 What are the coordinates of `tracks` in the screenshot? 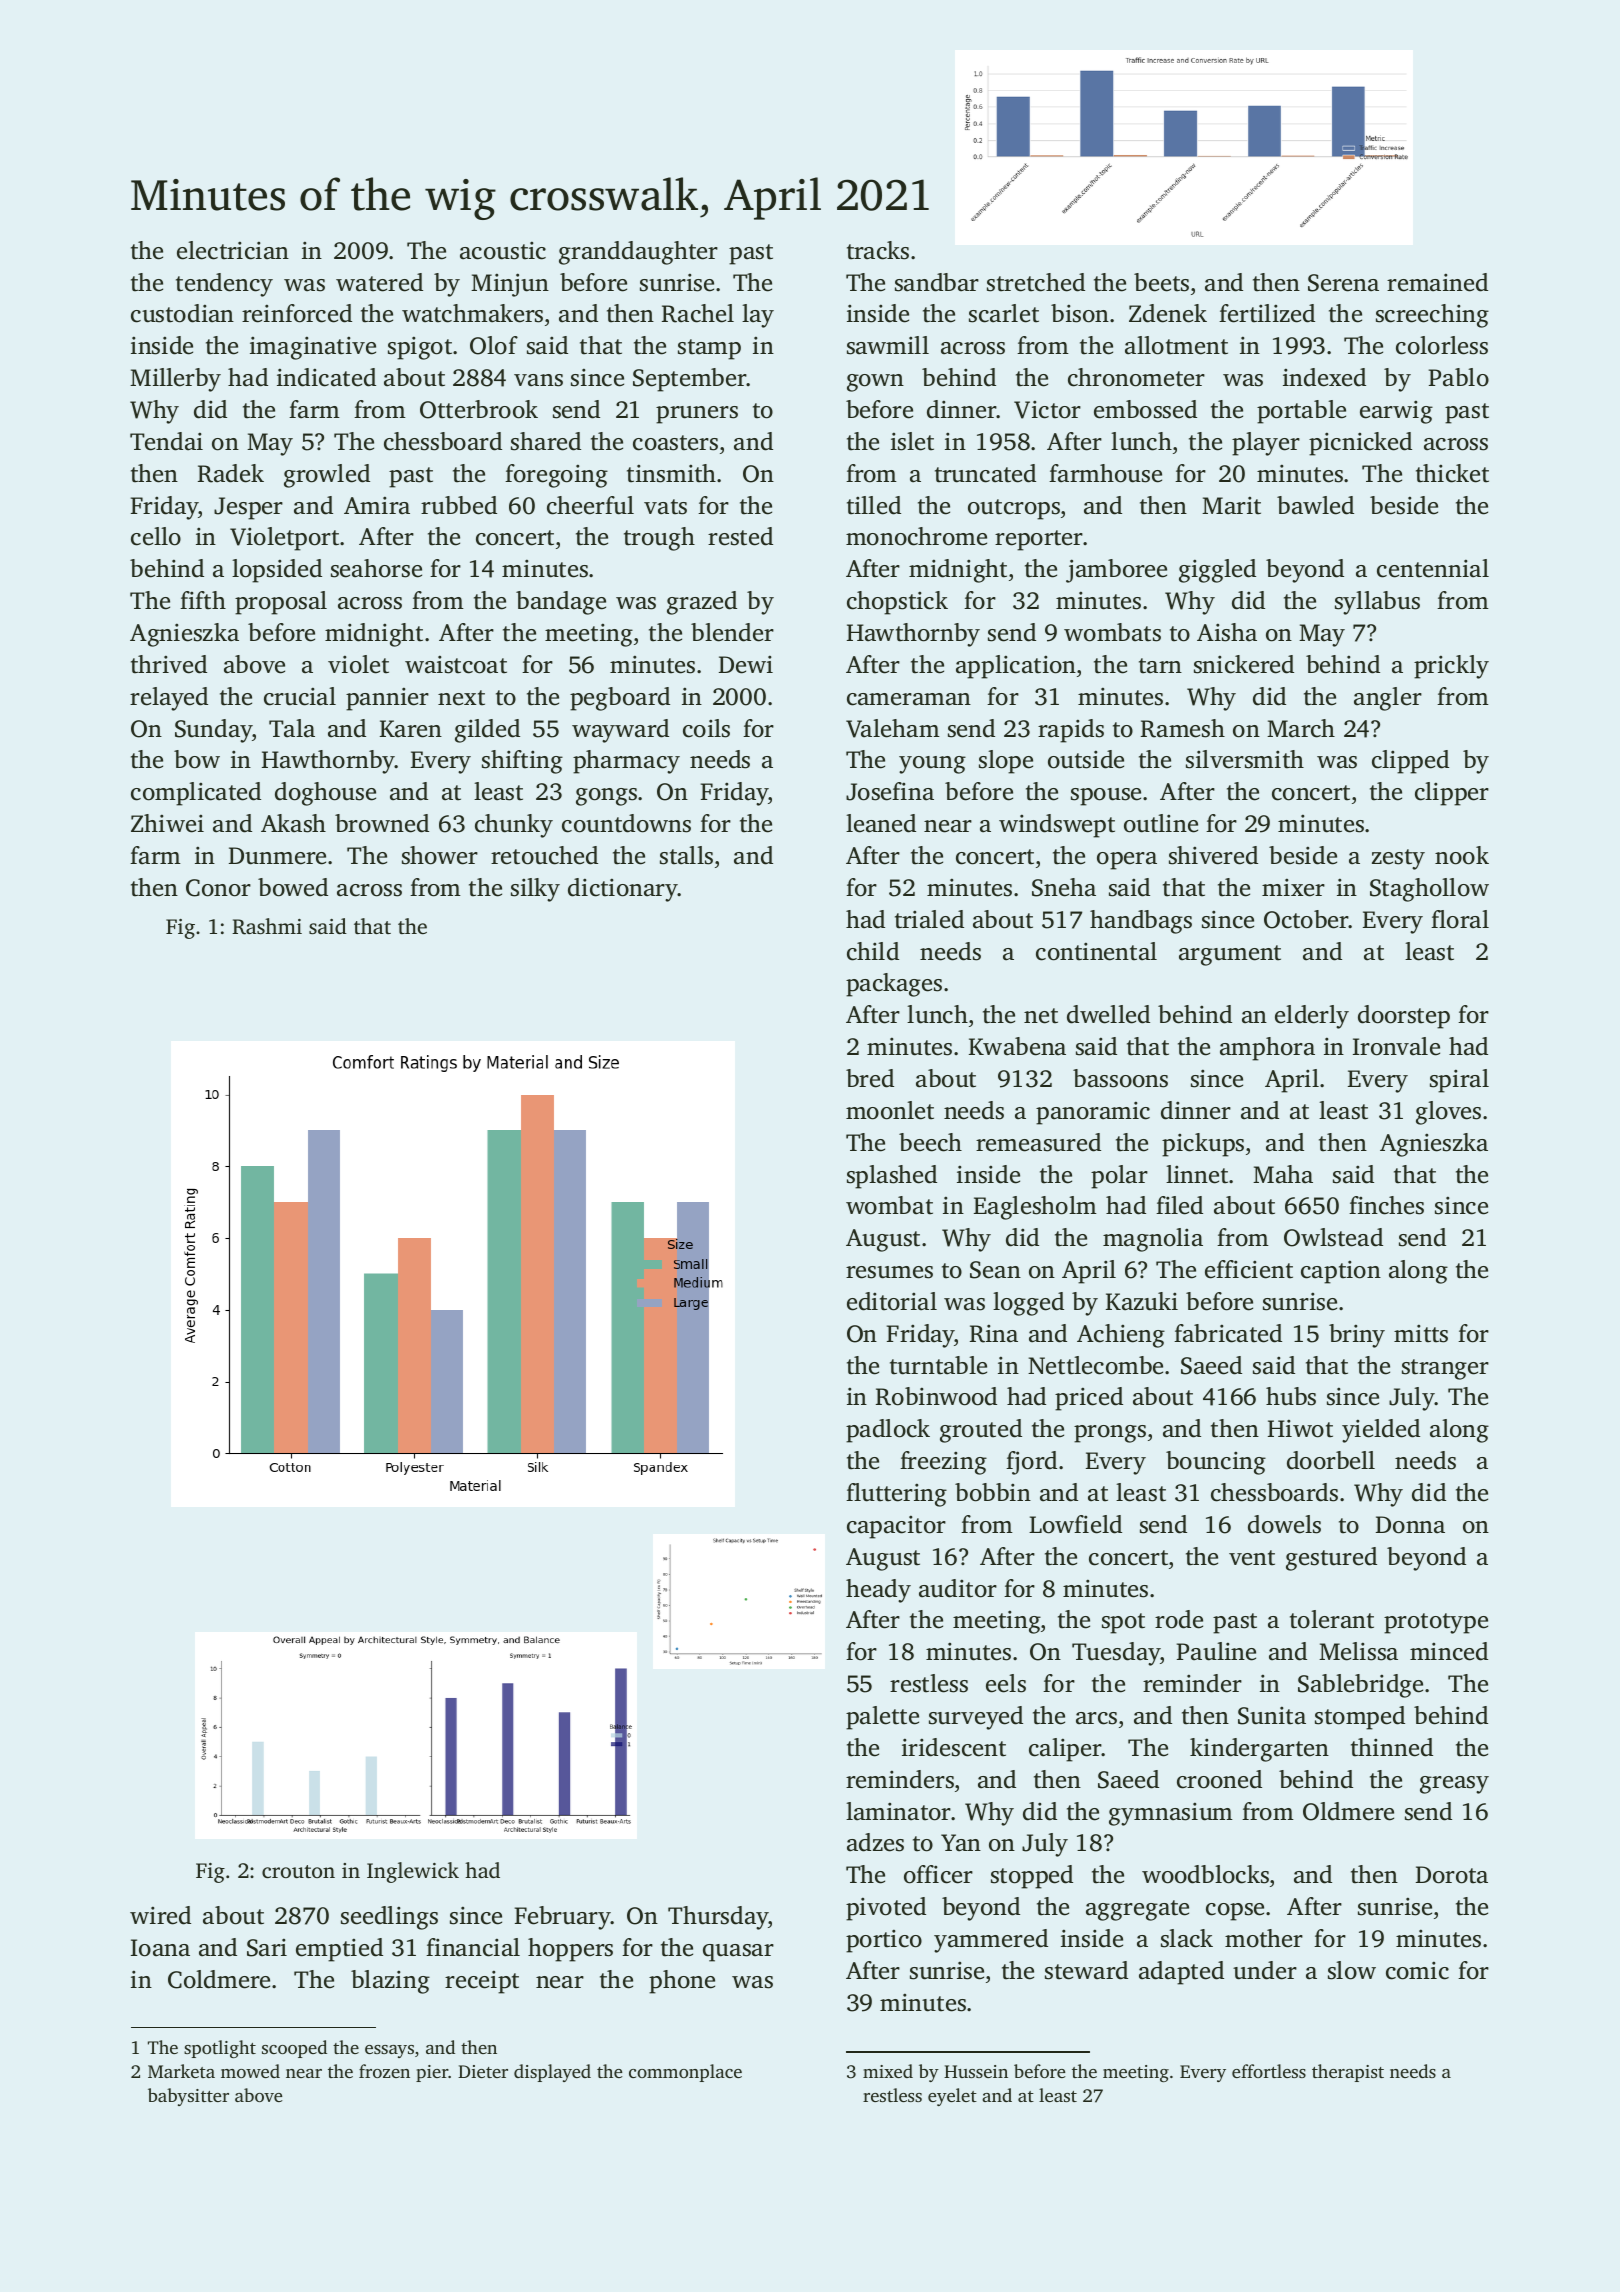 It's located at (878, 250).
